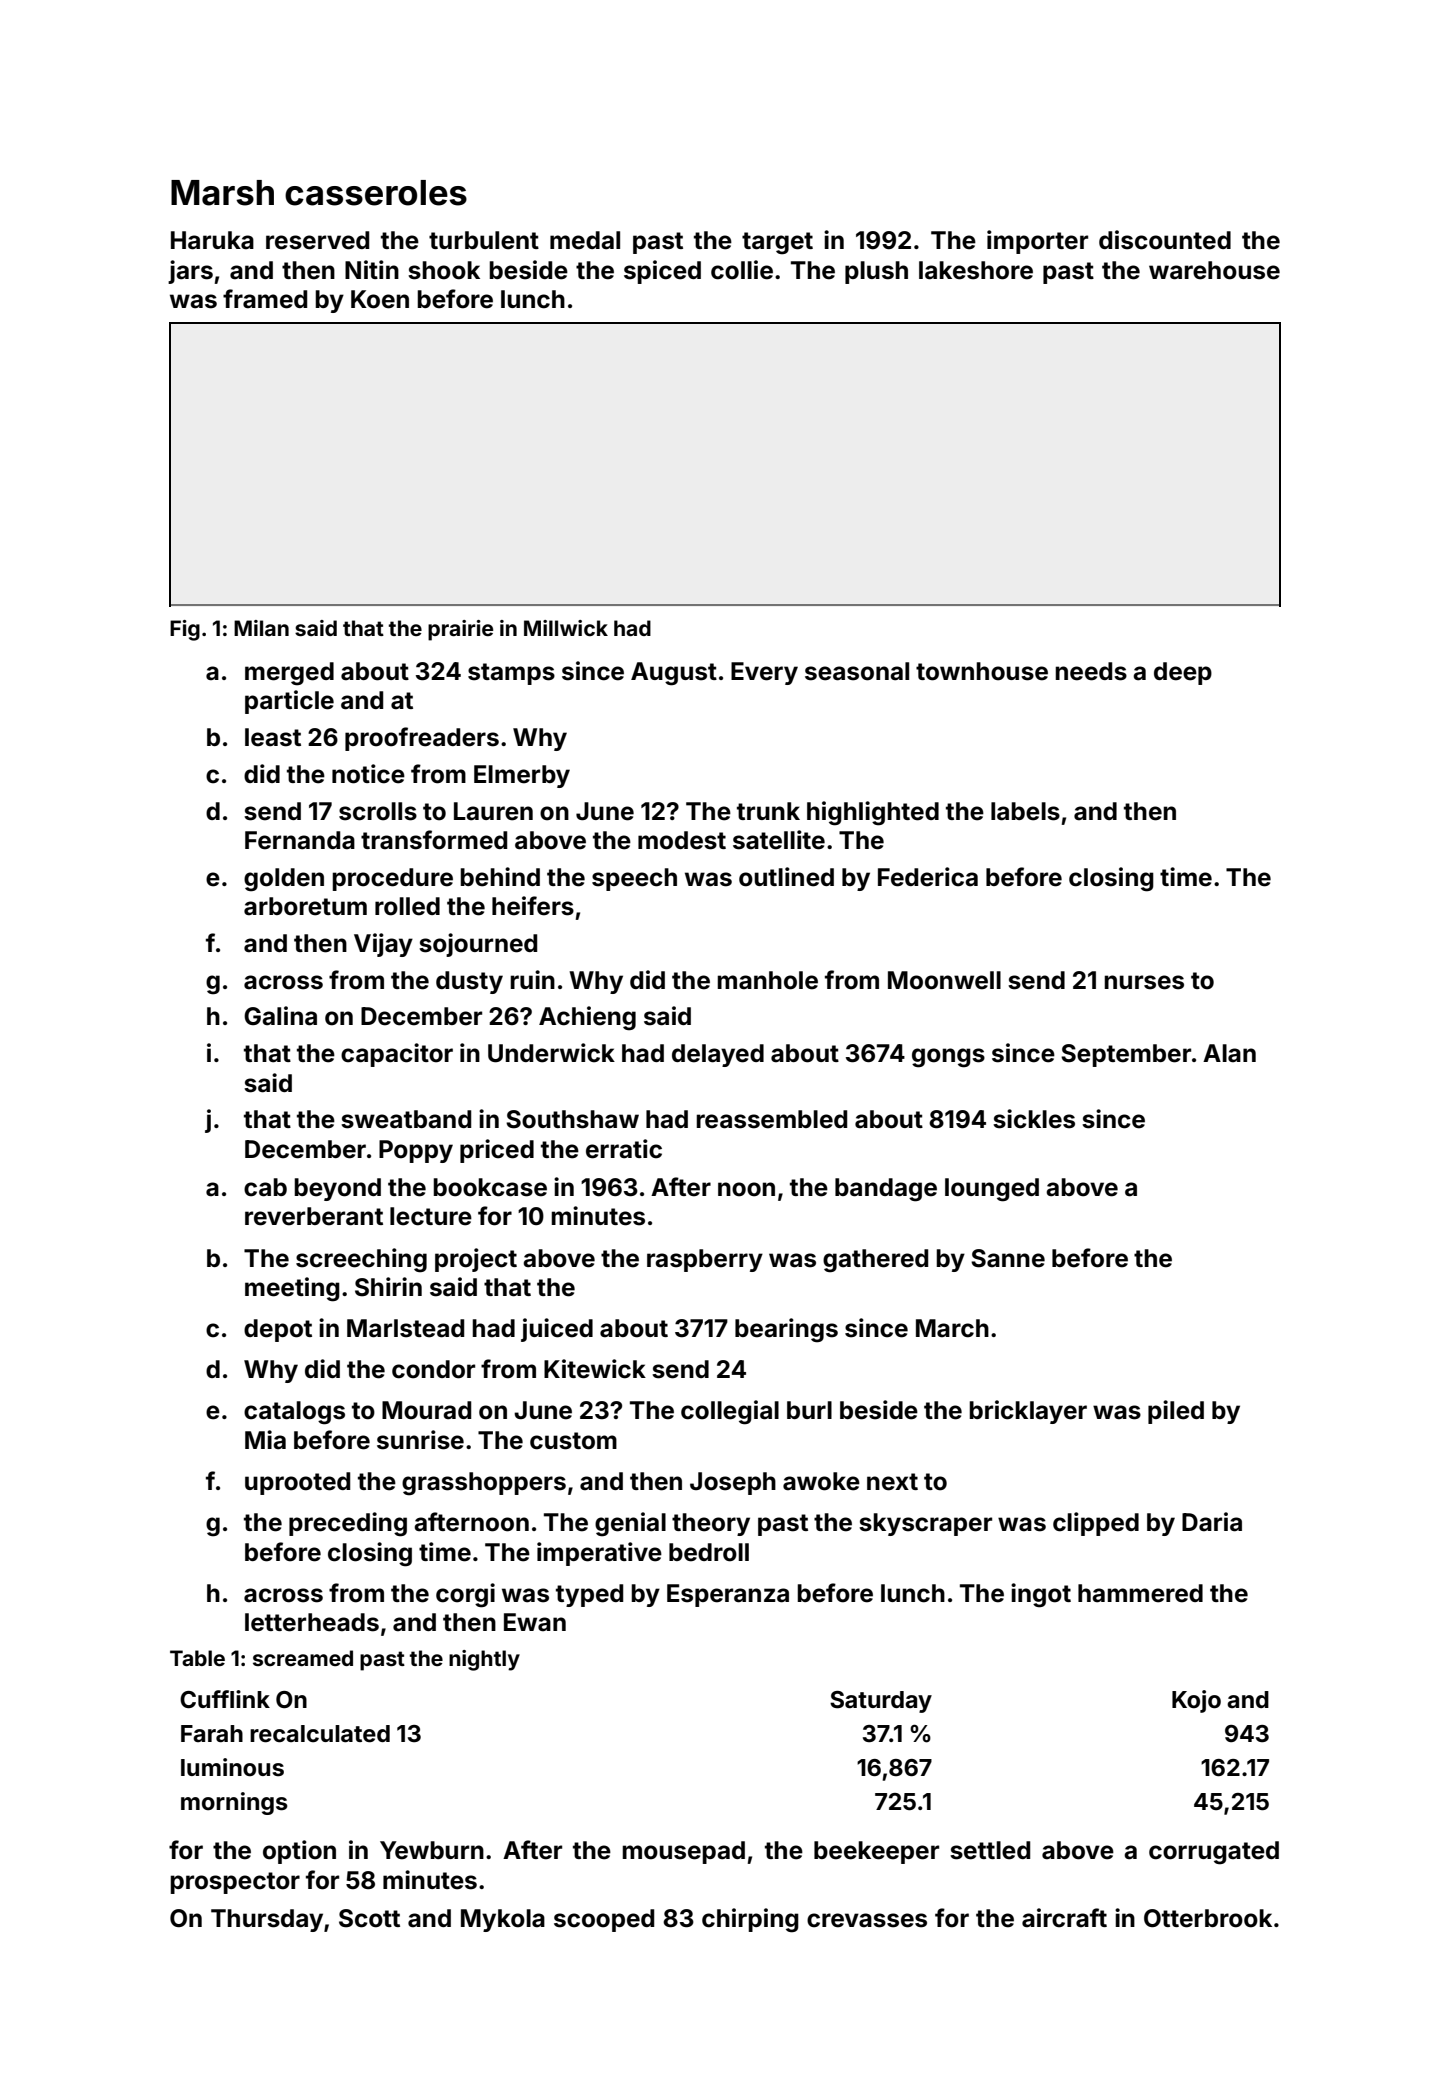 The image size is (1450, 2100). What do you see at coordinates (777, 243) in the screenshot?
I see `target` at bounding box center [777, 243].
